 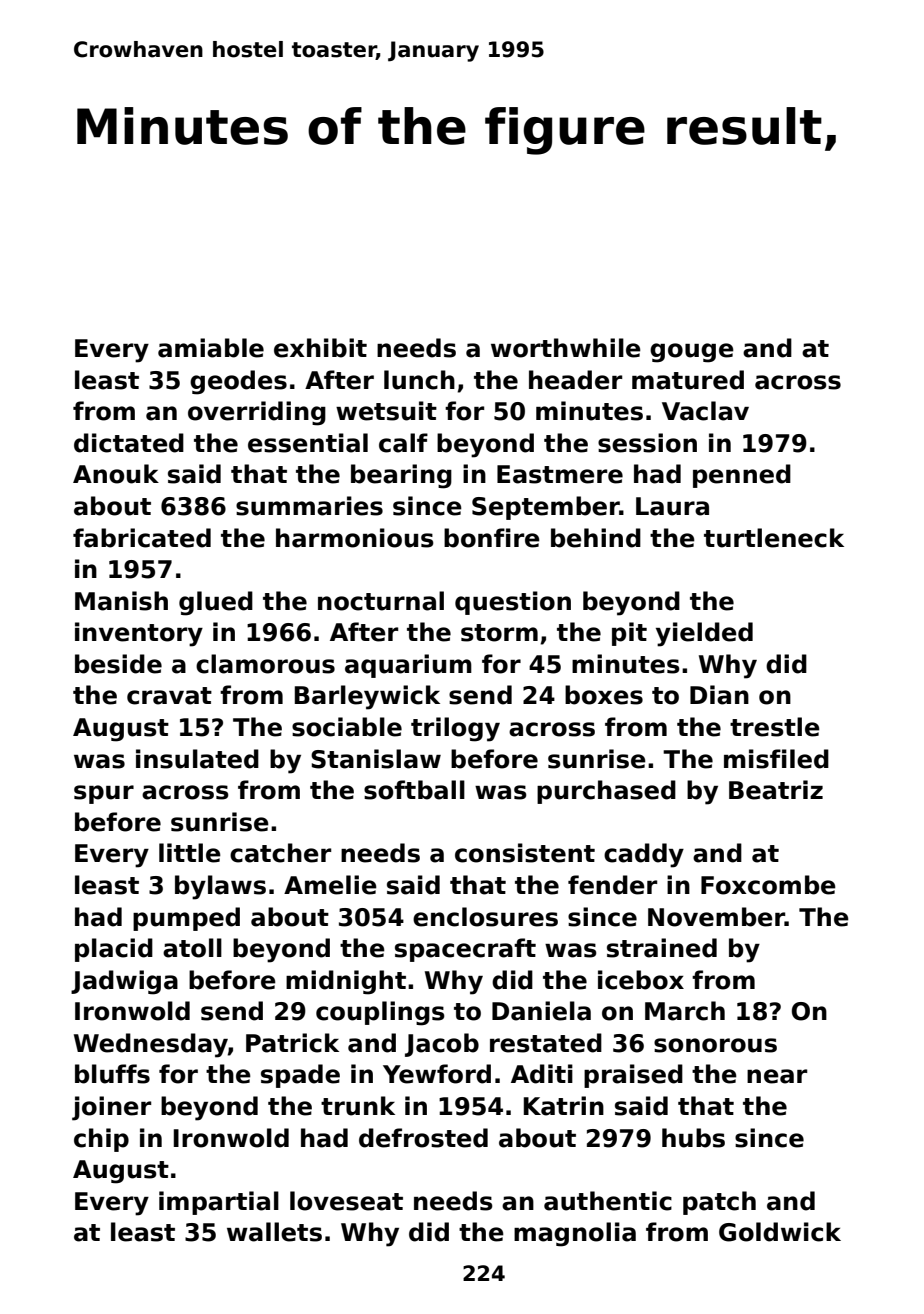 I want to click on caddy, so click(x=644, y=855).
